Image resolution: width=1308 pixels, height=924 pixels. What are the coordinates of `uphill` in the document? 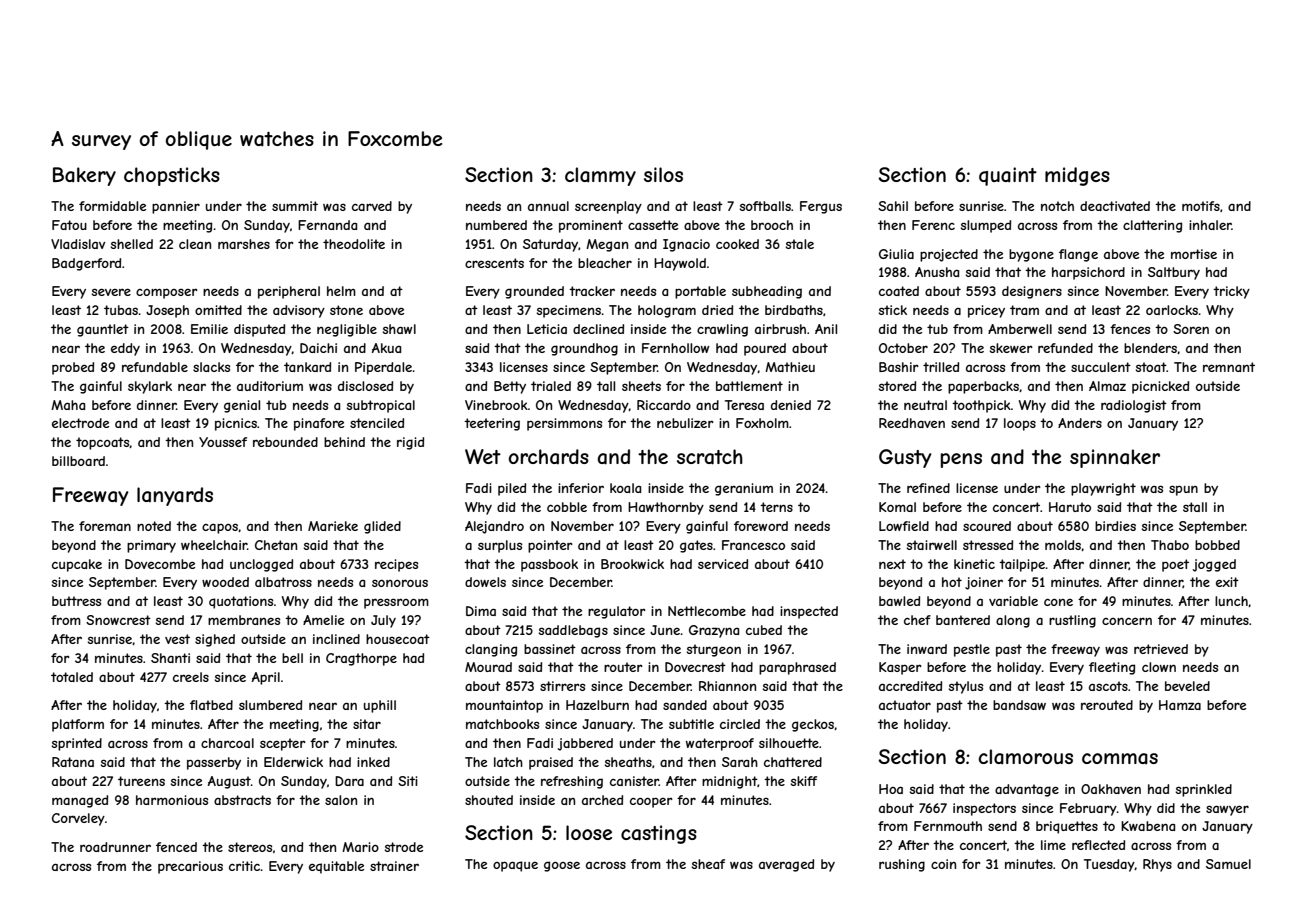 It's located at (380, 706).
